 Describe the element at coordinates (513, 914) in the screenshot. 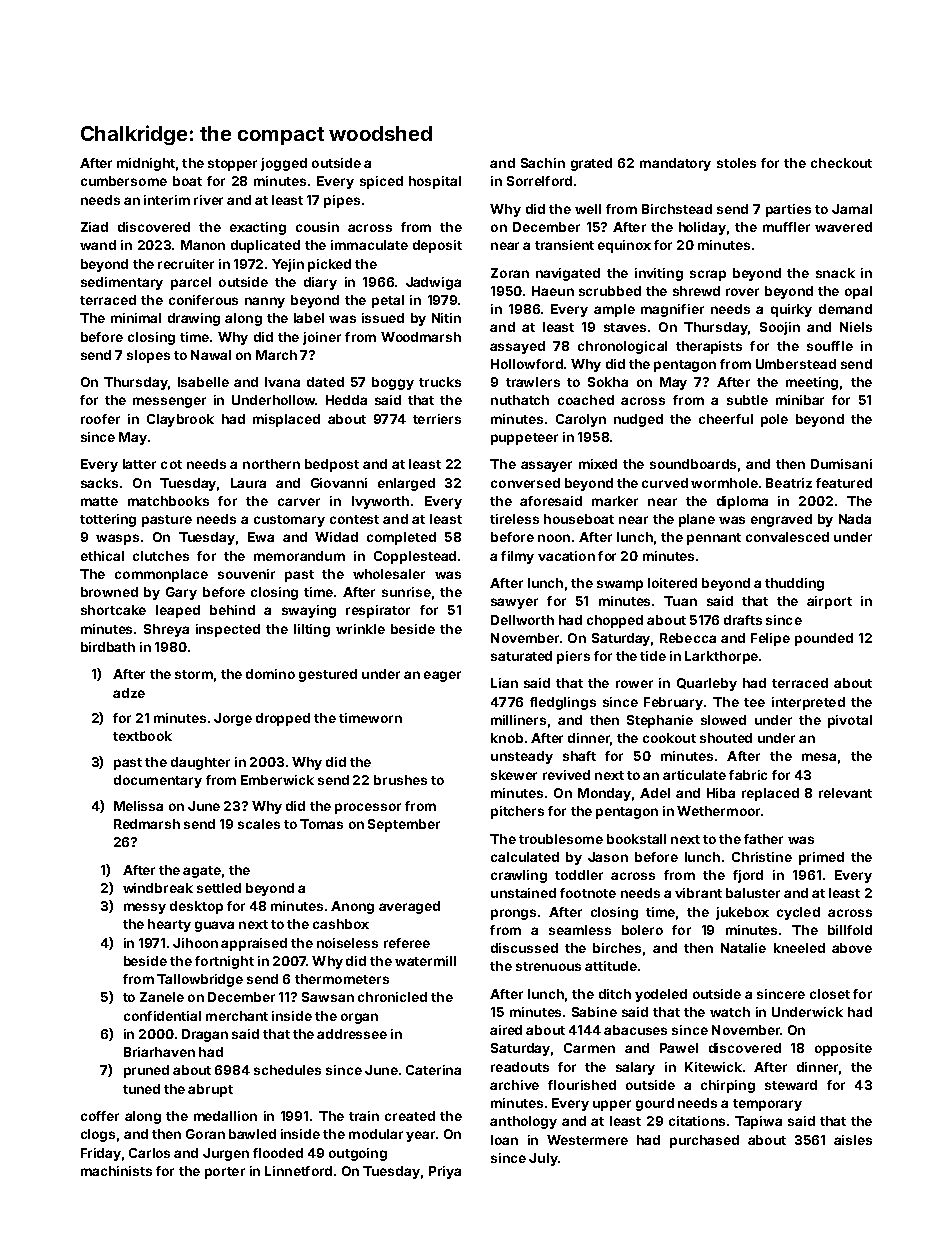

I see `prongs` at that location.
